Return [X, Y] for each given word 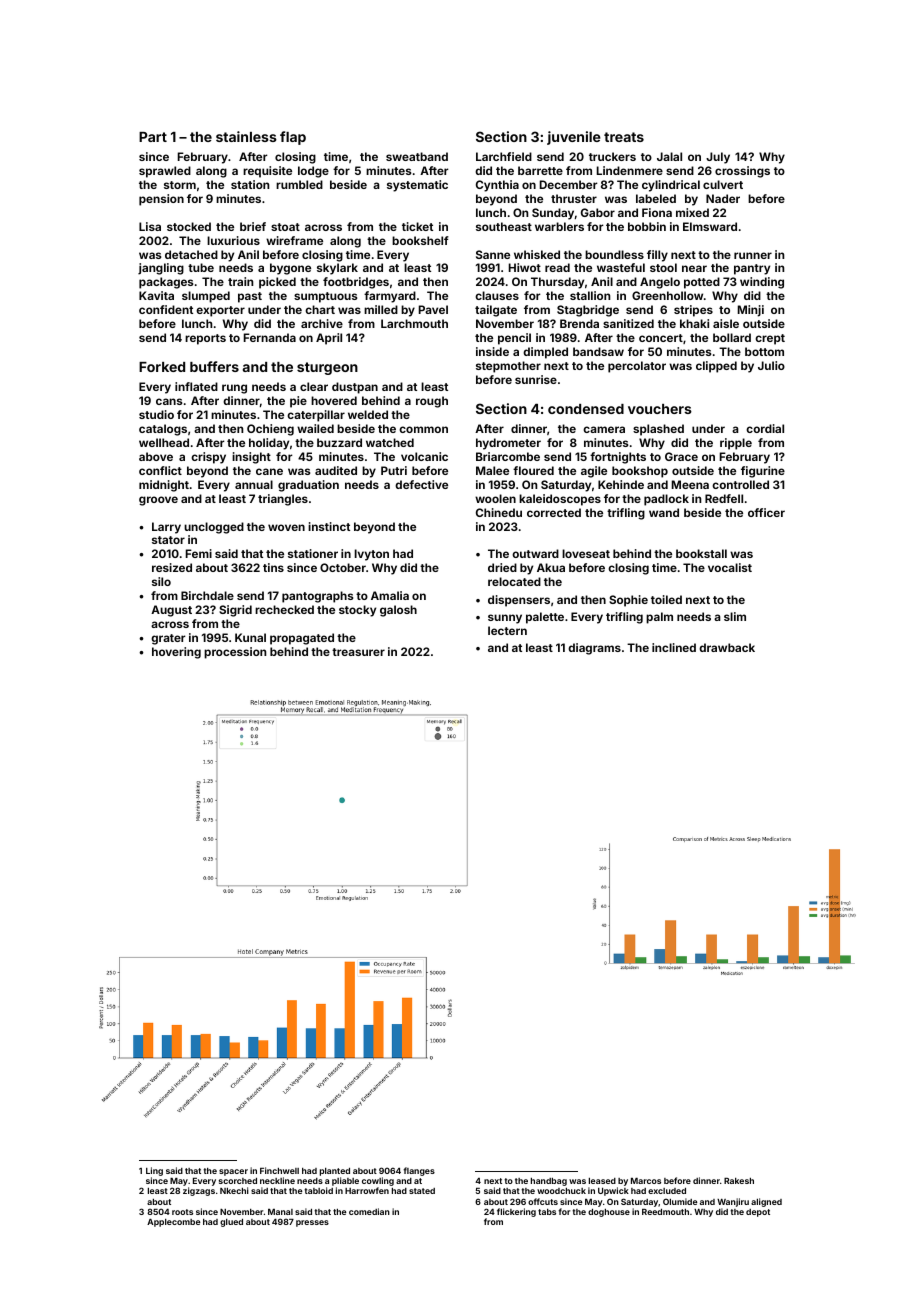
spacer [233, 1172]
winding [762, 283]
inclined [674, 647]
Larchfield [504, 156]
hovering [176, 653]
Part [153, 137]
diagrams [594, 649]
